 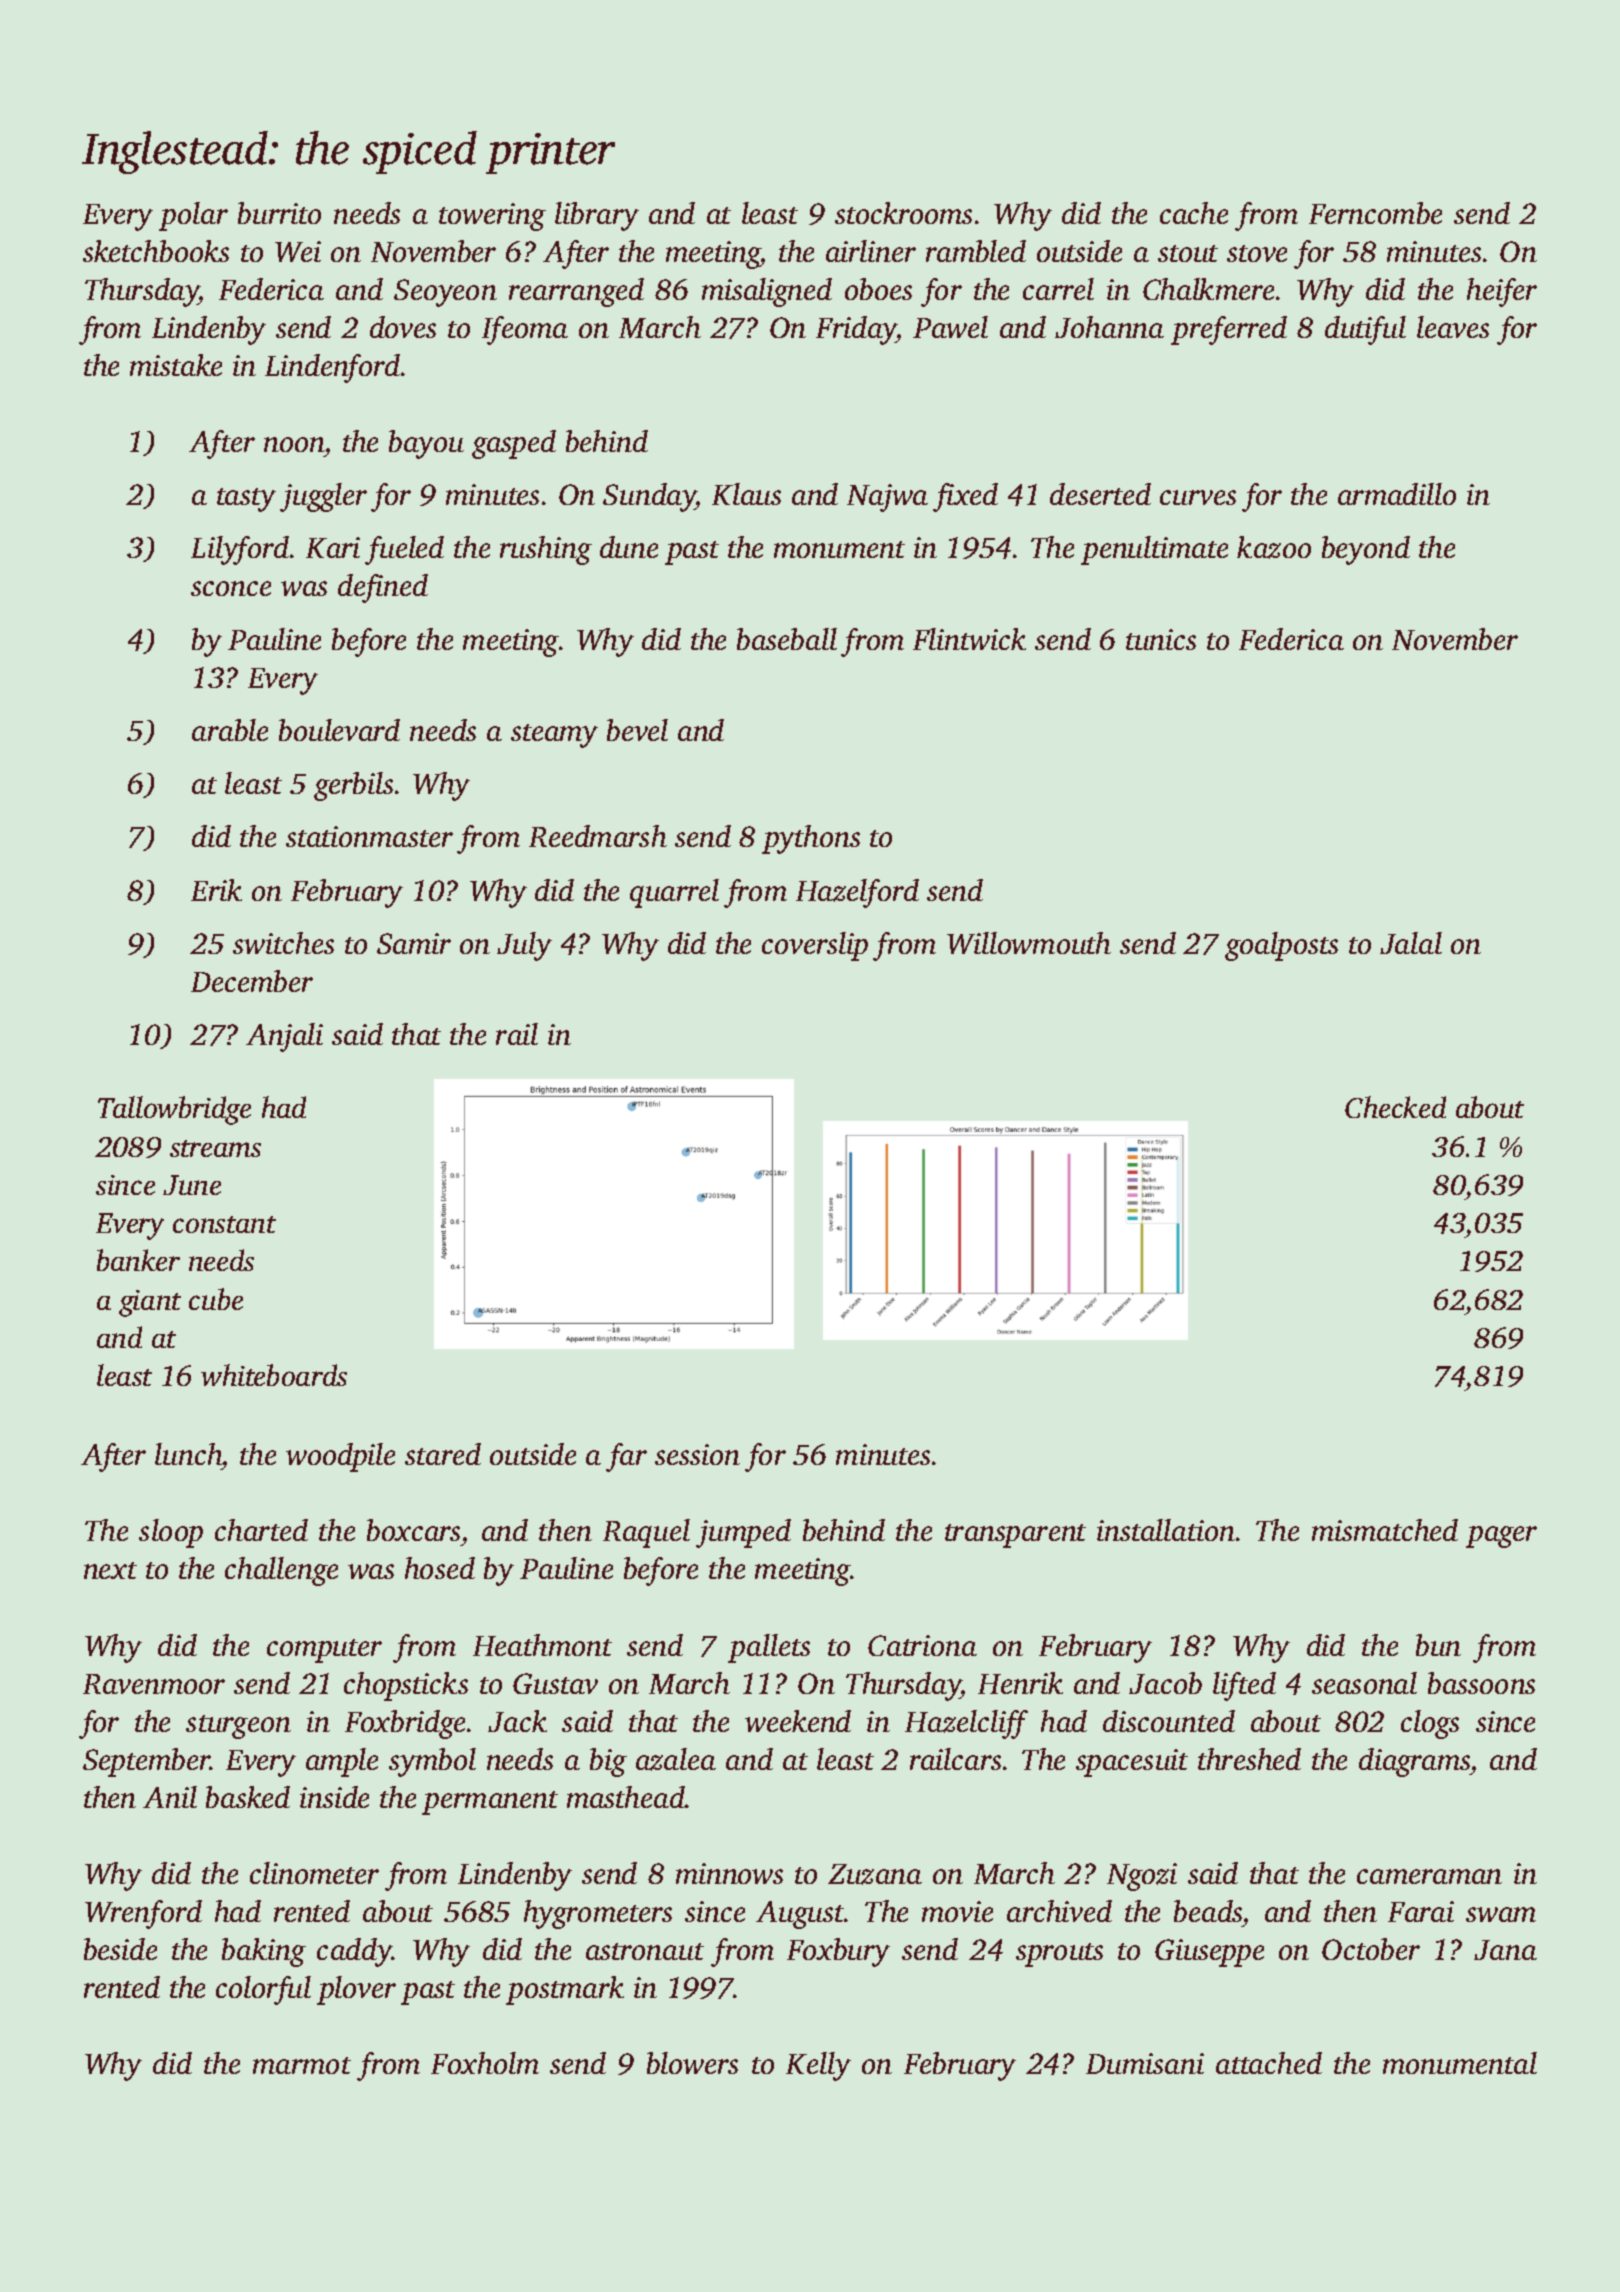 I want to click on oboes, so click(x=878, y=289).
